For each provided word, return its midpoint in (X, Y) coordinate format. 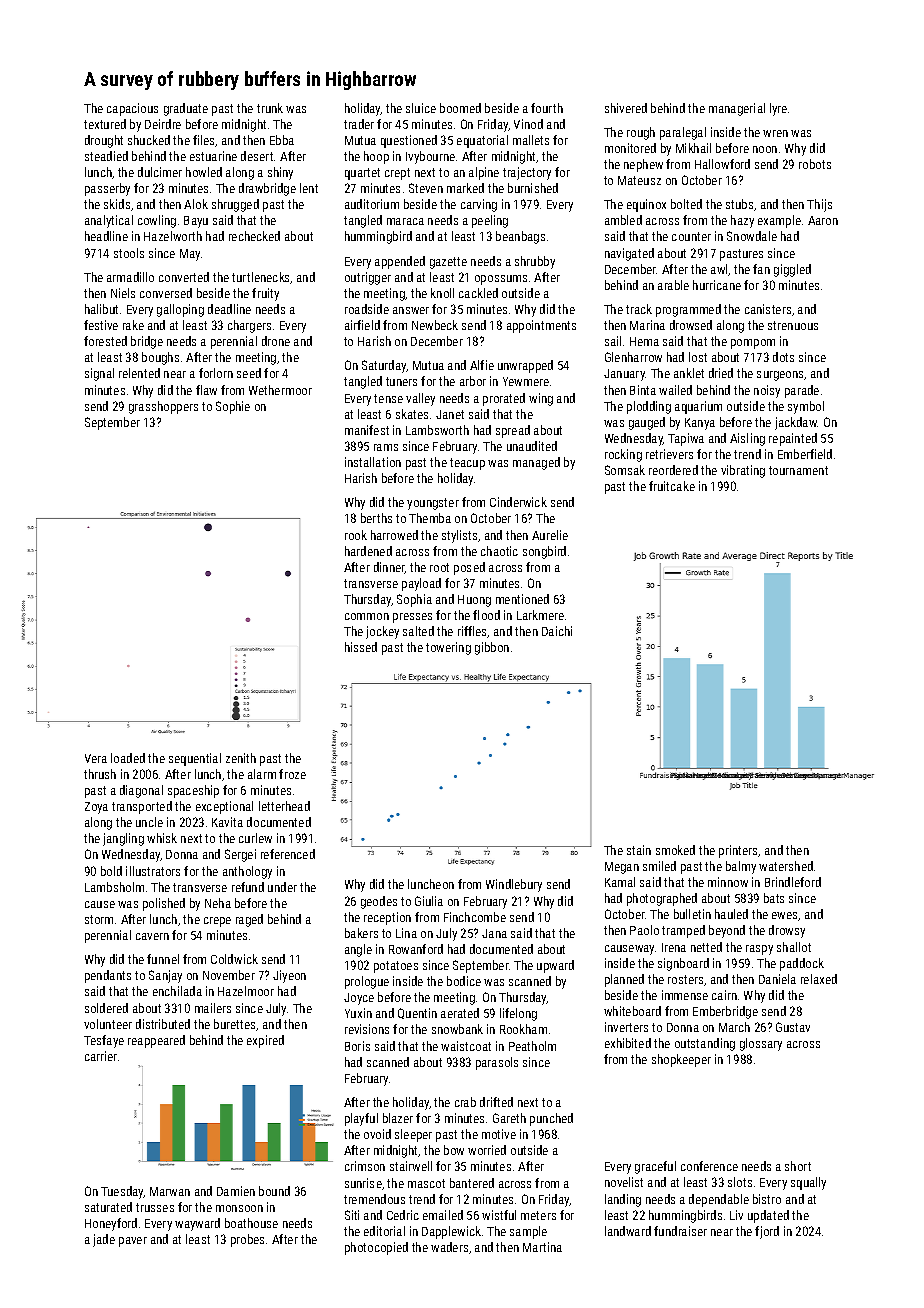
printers (739, 851)
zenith (241, 758)
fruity (265, 294)
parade (802, 391)
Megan (622, 868)
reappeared (156, 1041)
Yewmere (526, 381)
